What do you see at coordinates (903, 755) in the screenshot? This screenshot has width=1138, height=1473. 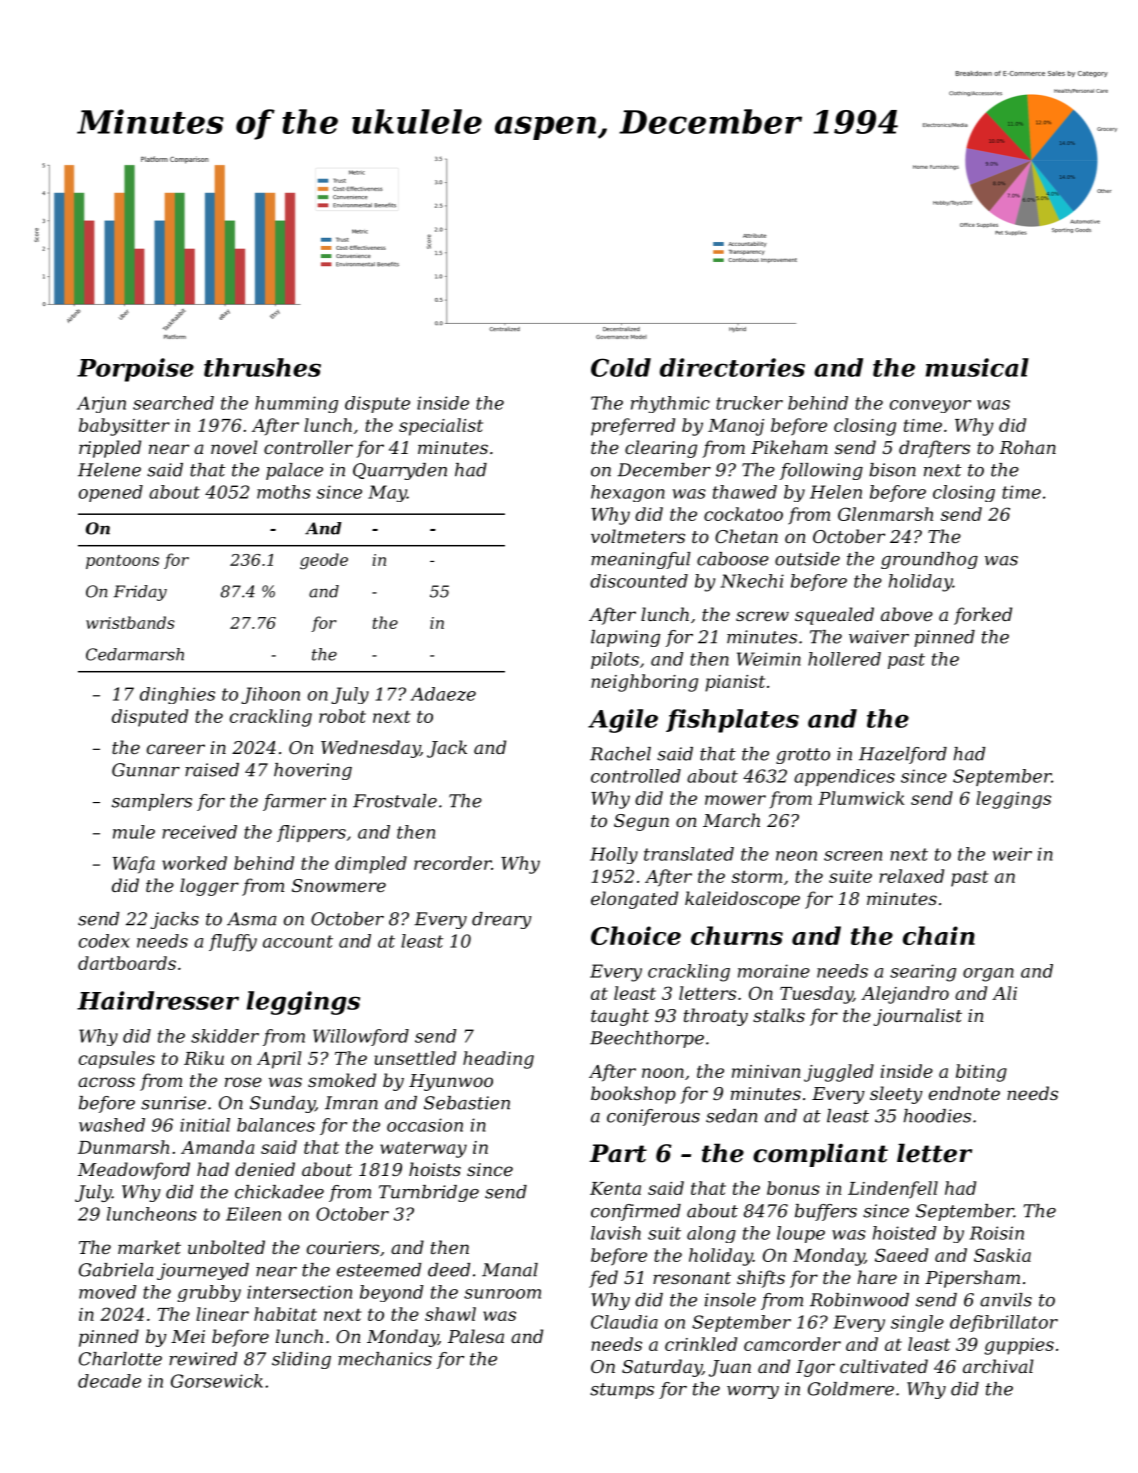 I see `Hazelford` at bounding box center [903, 755].
